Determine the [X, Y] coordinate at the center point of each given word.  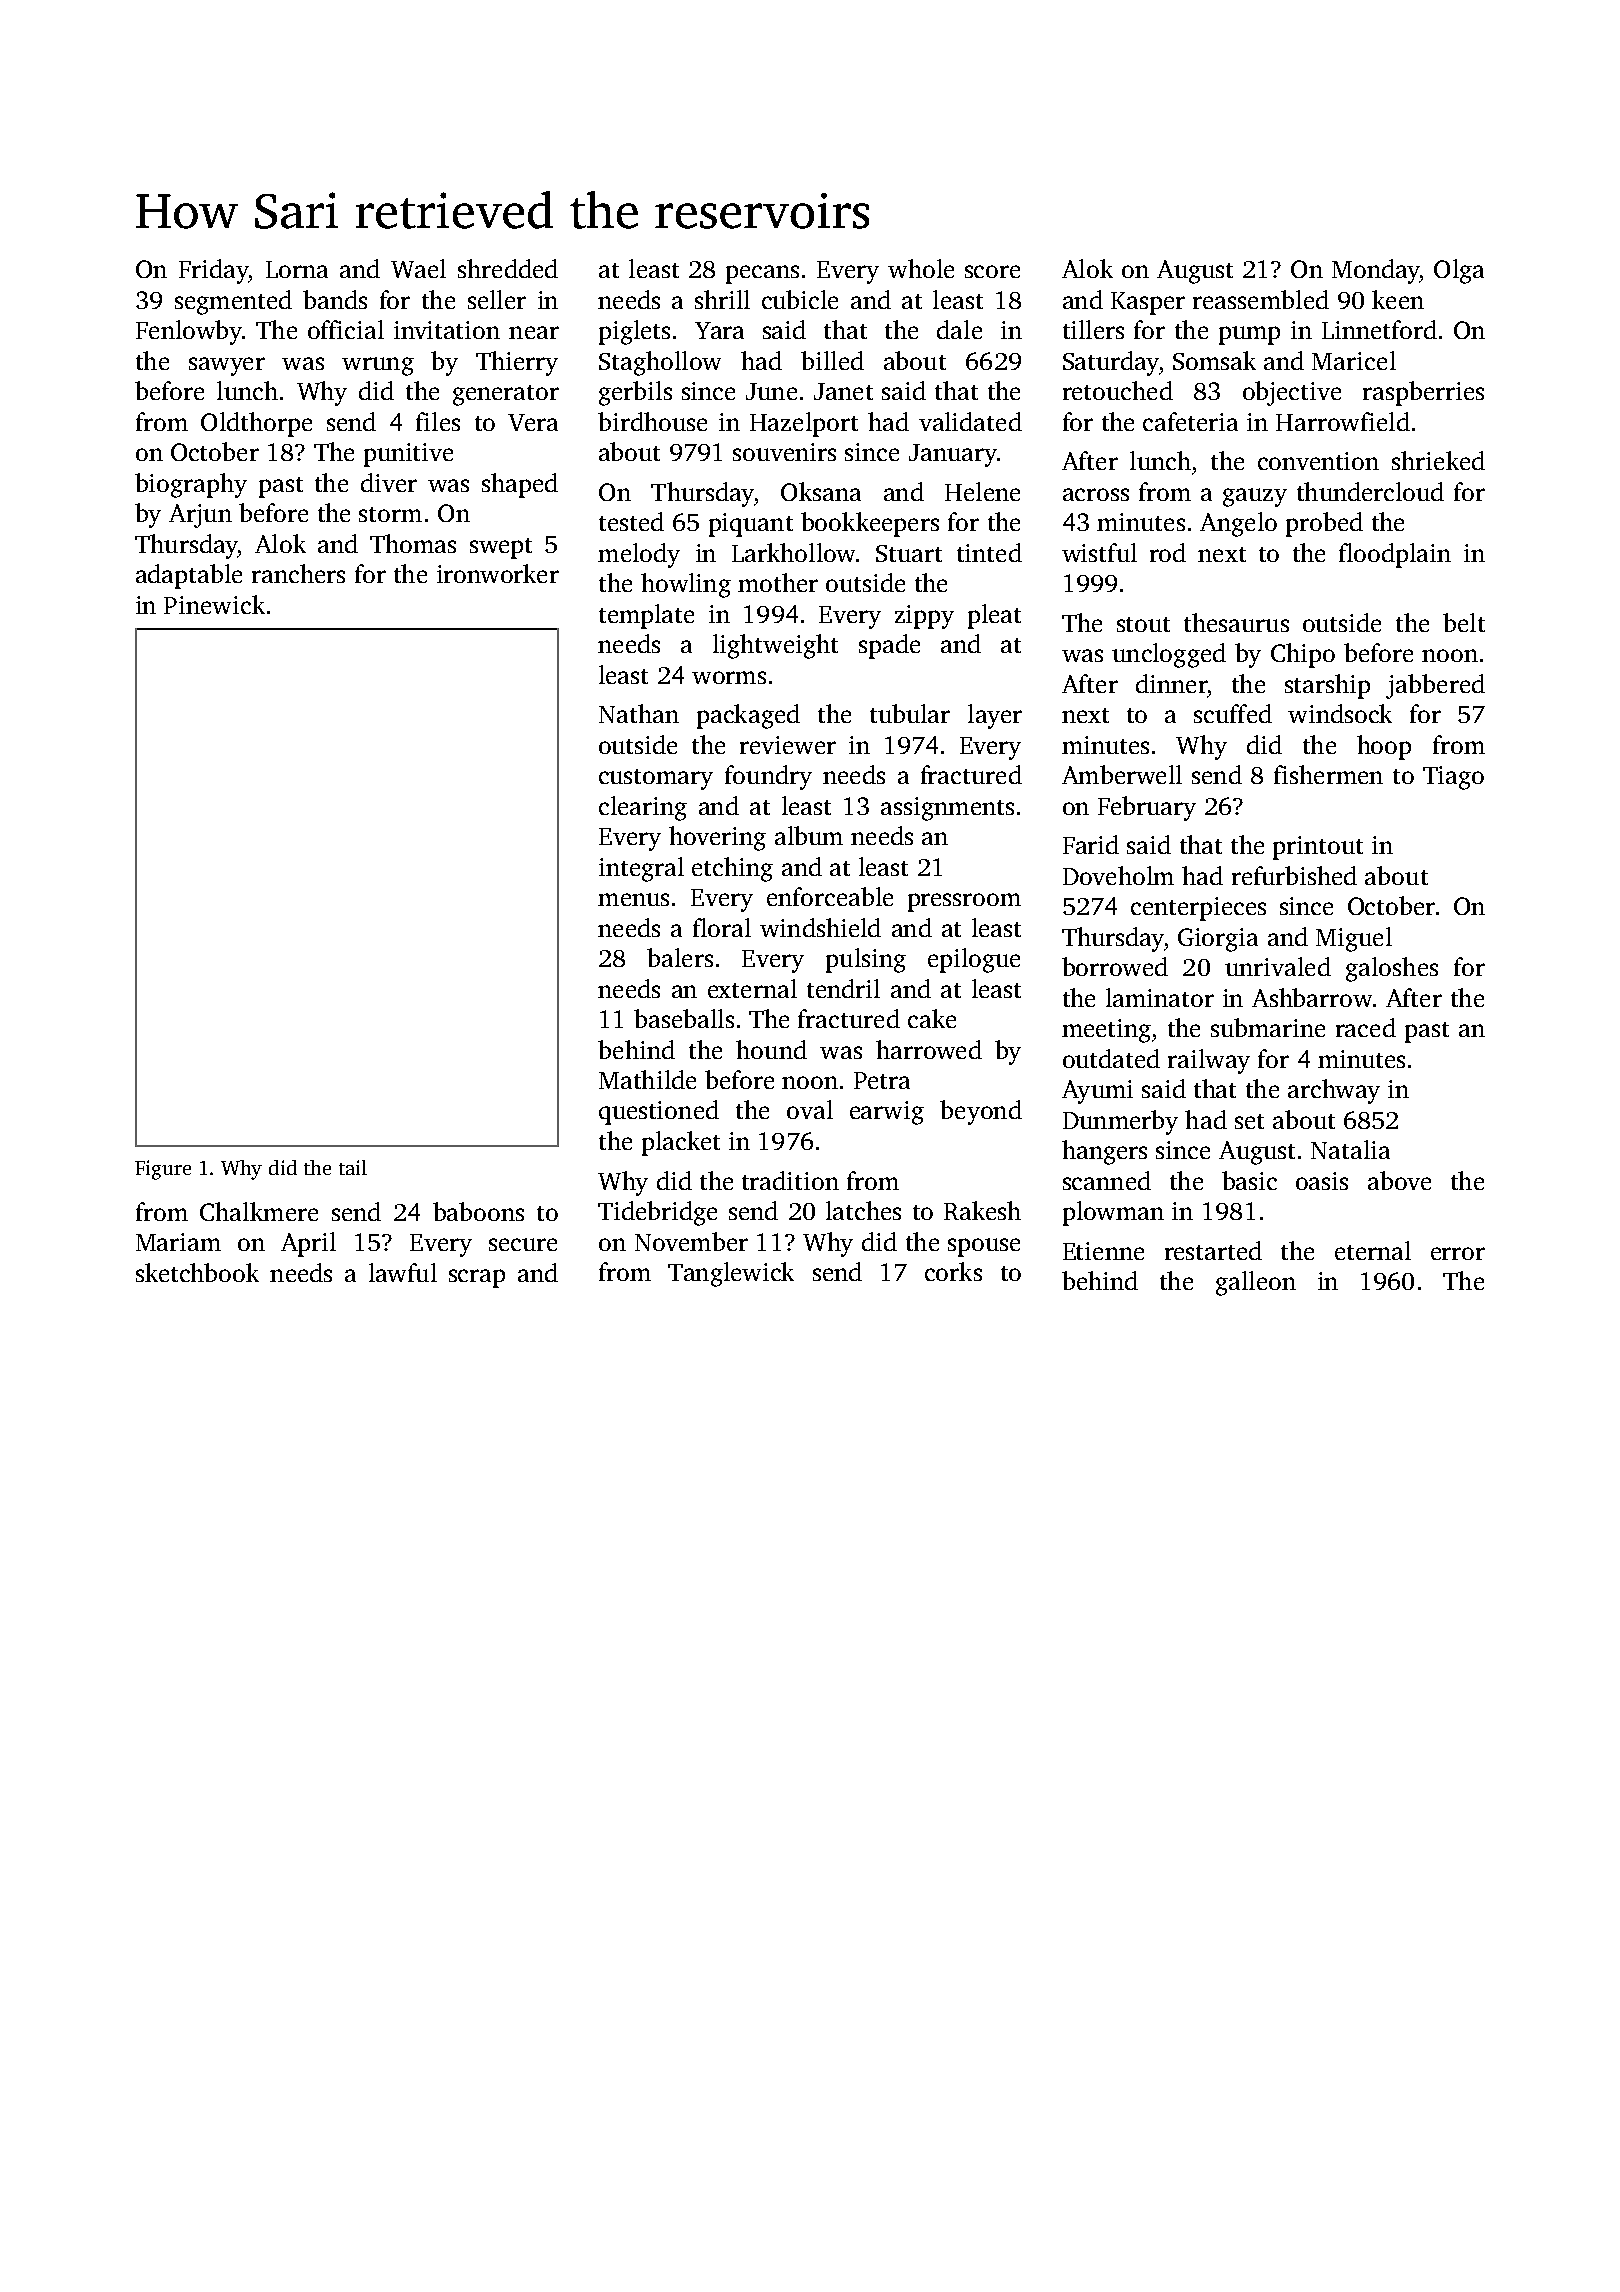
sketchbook [197, 1272]
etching [732, 869]
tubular [910, 713]
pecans [762, 274]
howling [686, 585]
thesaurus [1236, 622]
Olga [1459, 271]
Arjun [200, 516]
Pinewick [214, 604]
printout [1318, 848]
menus [633, 899]
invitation [447, 330]
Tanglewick [731, 1274]
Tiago [1453, 778]
